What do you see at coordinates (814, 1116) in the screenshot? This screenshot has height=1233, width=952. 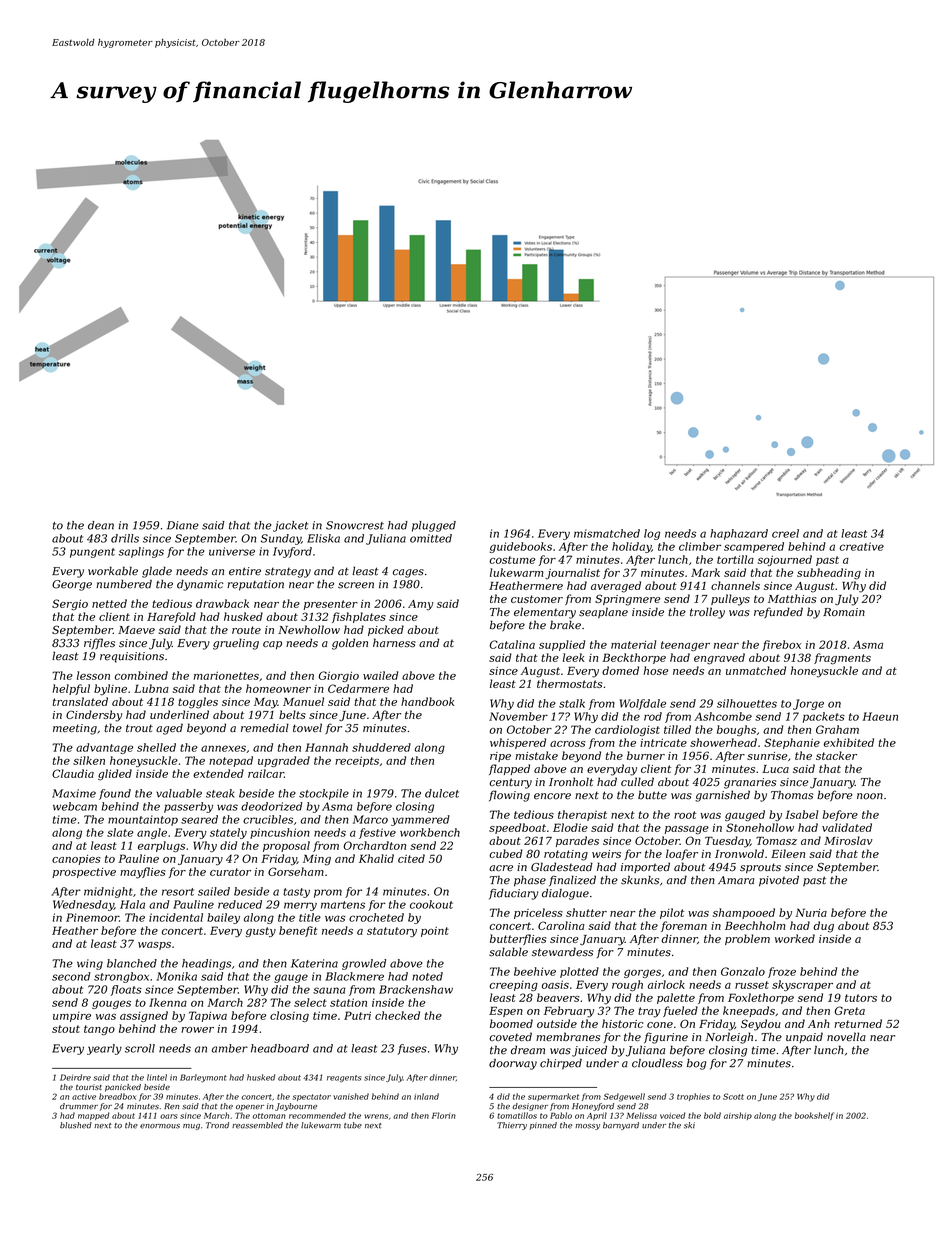 I see `bookshelf` at bounding box center [814, 1116].
